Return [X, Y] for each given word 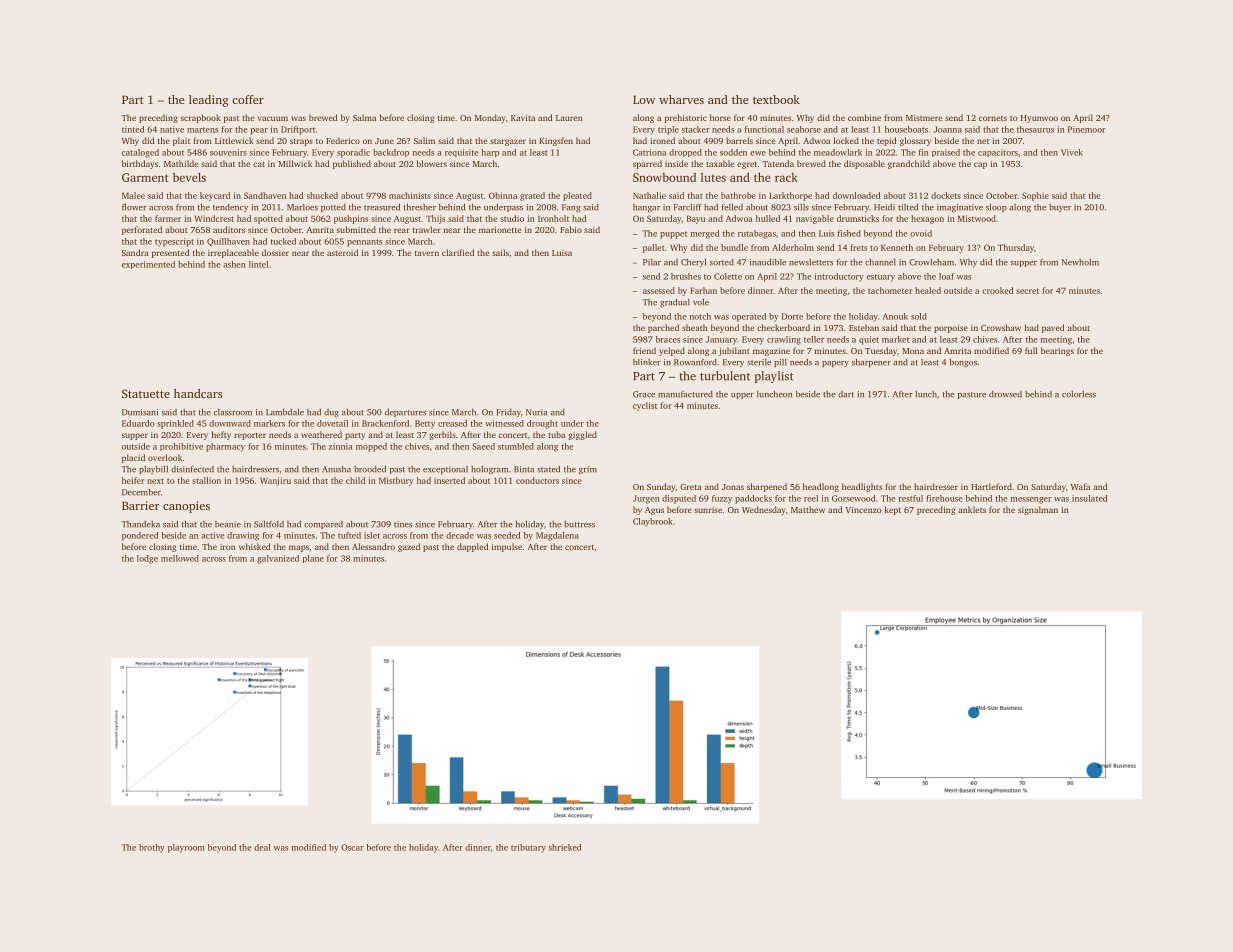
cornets [993, 118]
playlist [774, 377]
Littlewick [234, 140]
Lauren [569, 118]
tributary [528, 848]
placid [133, 458]
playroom [186, 848]
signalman [1038, 510]
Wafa [1080, 486]
